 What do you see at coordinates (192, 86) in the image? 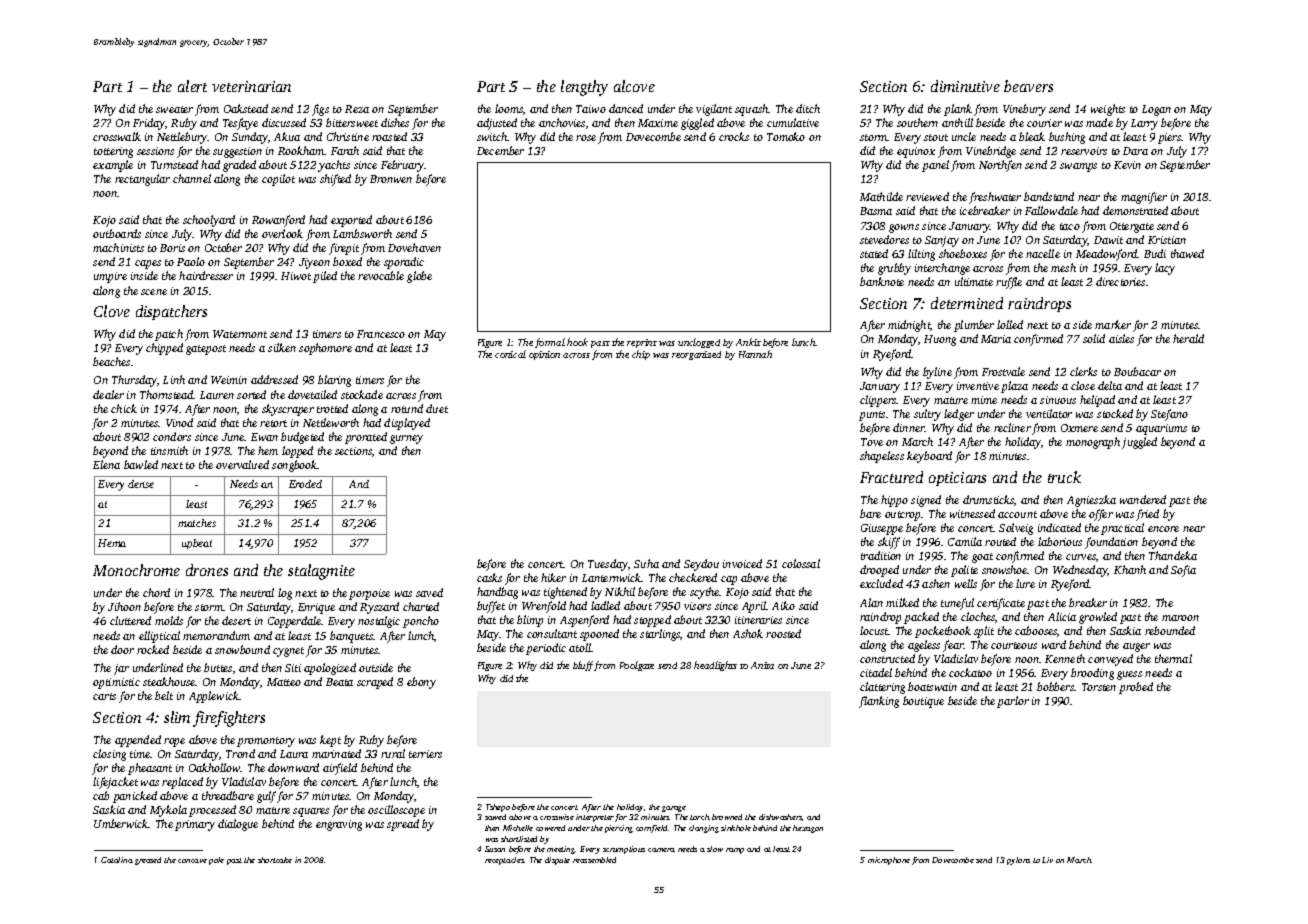
I see `alert` at bounding box center [192, 86].
